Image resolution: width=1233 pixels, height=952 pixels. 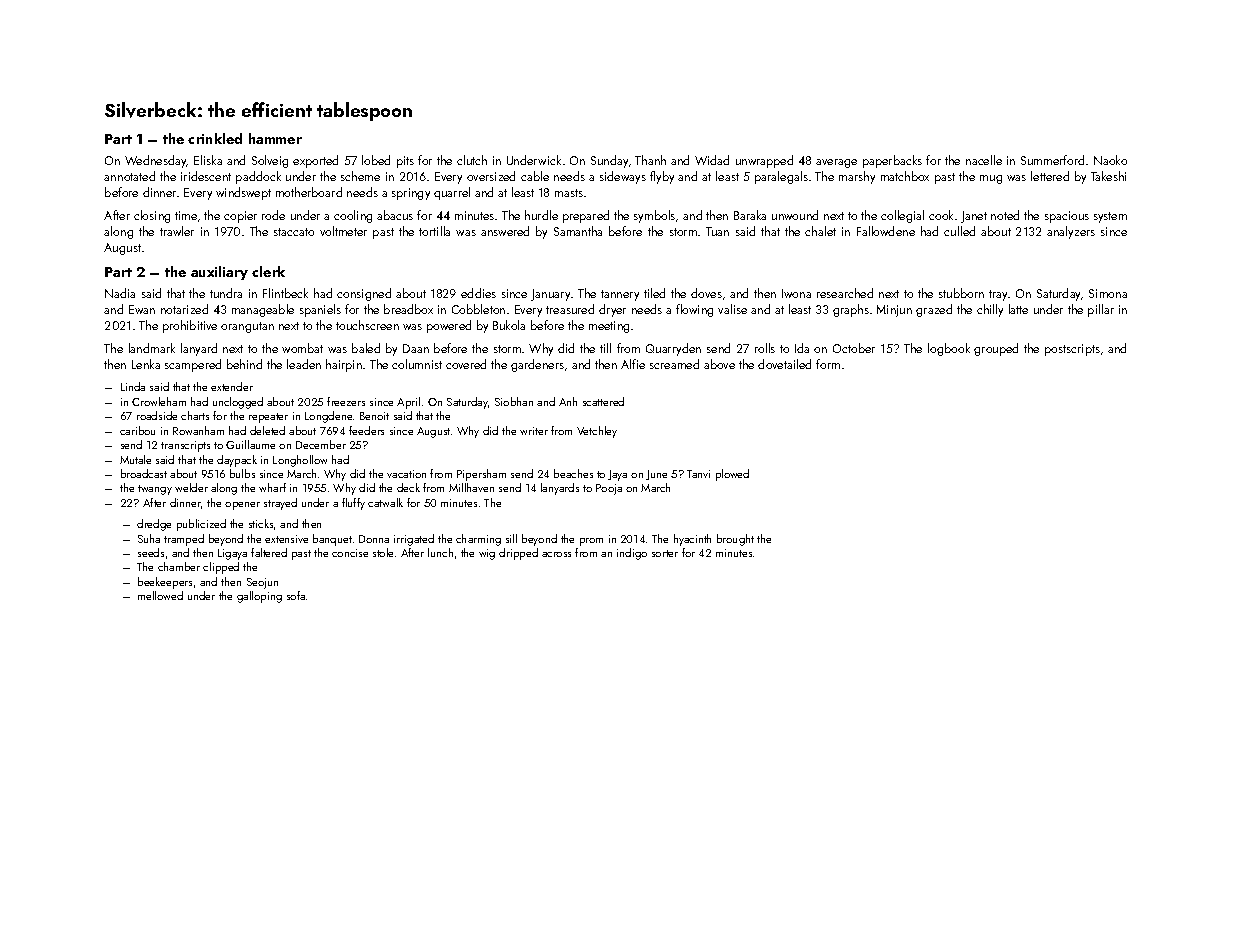 I want to click on lunch, so click(x=440, y=552).
